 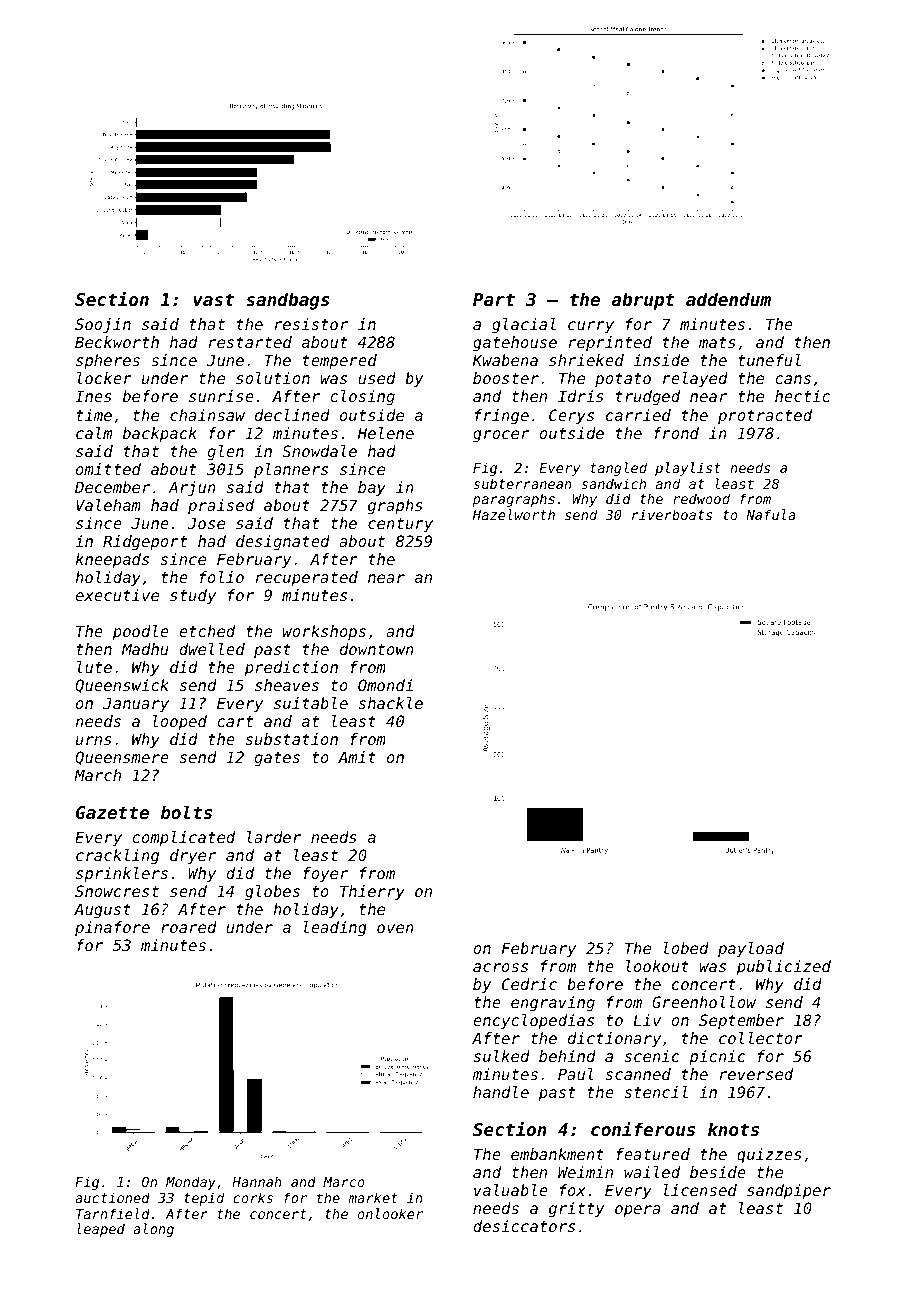 What do you see at coordinates (112, 1197) in the screenshot?
I see `auctioned` at bounding box center [112, 1197].
